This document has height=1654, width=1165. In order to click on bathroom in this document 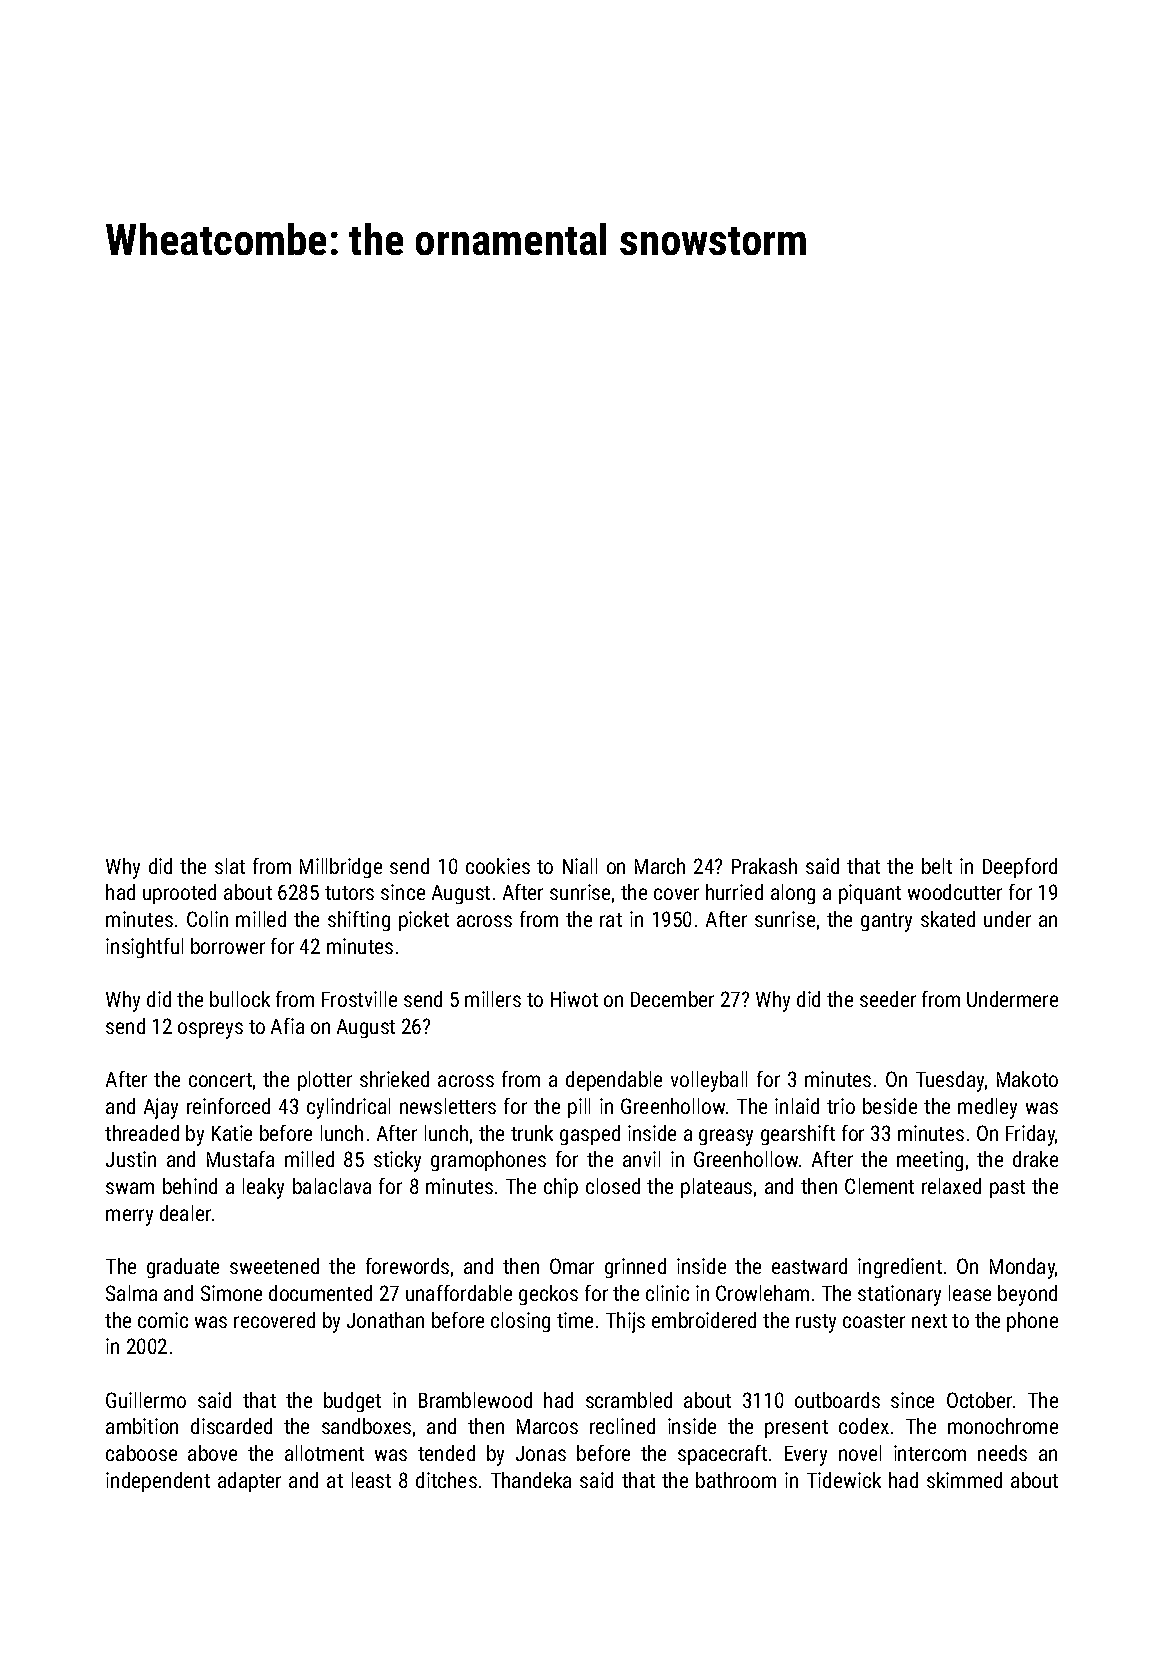, I will do `click(736, 1480)`.
